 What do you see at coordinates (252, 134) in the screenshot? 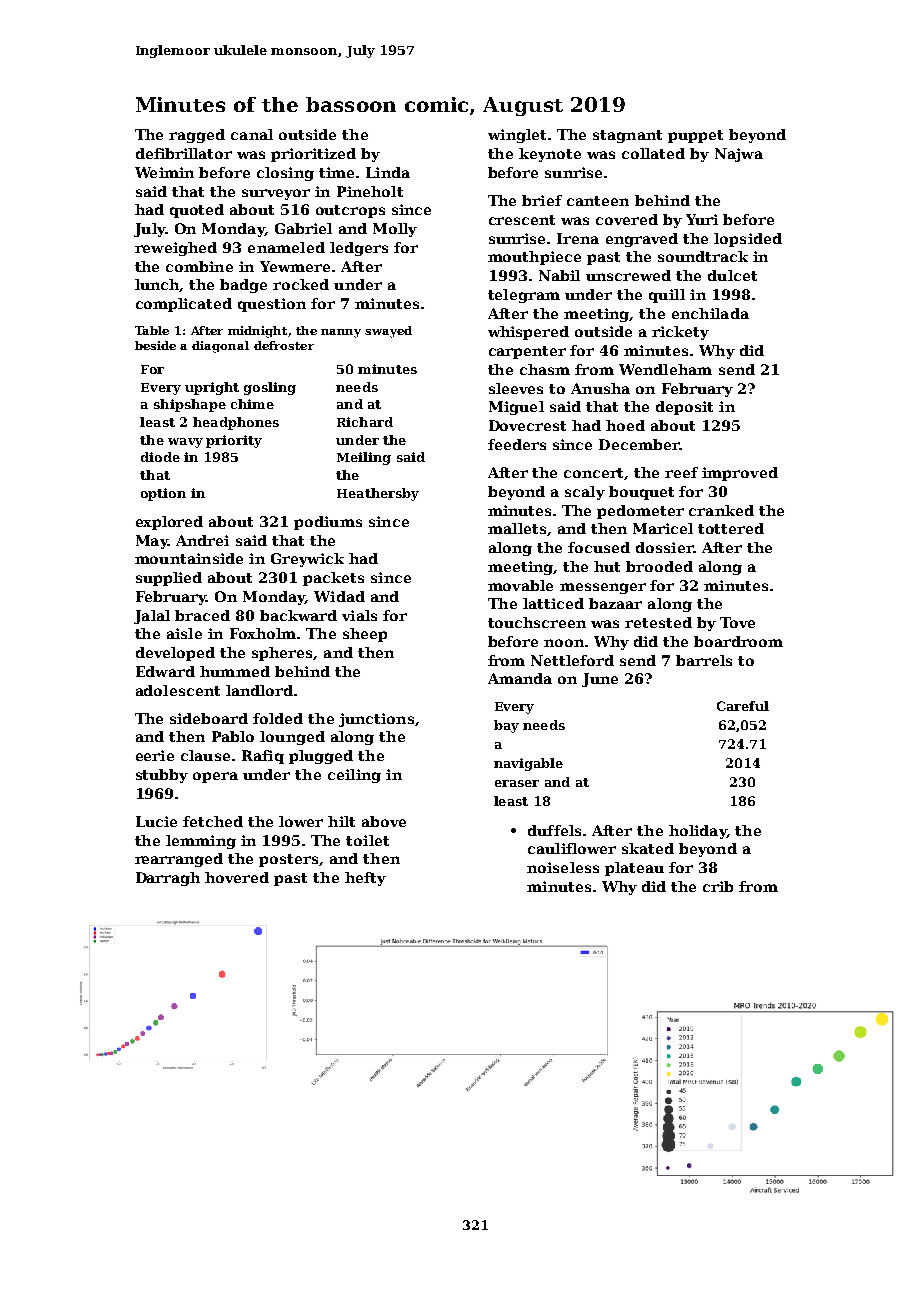
I see `canal` at bounding box center [252, 134].
